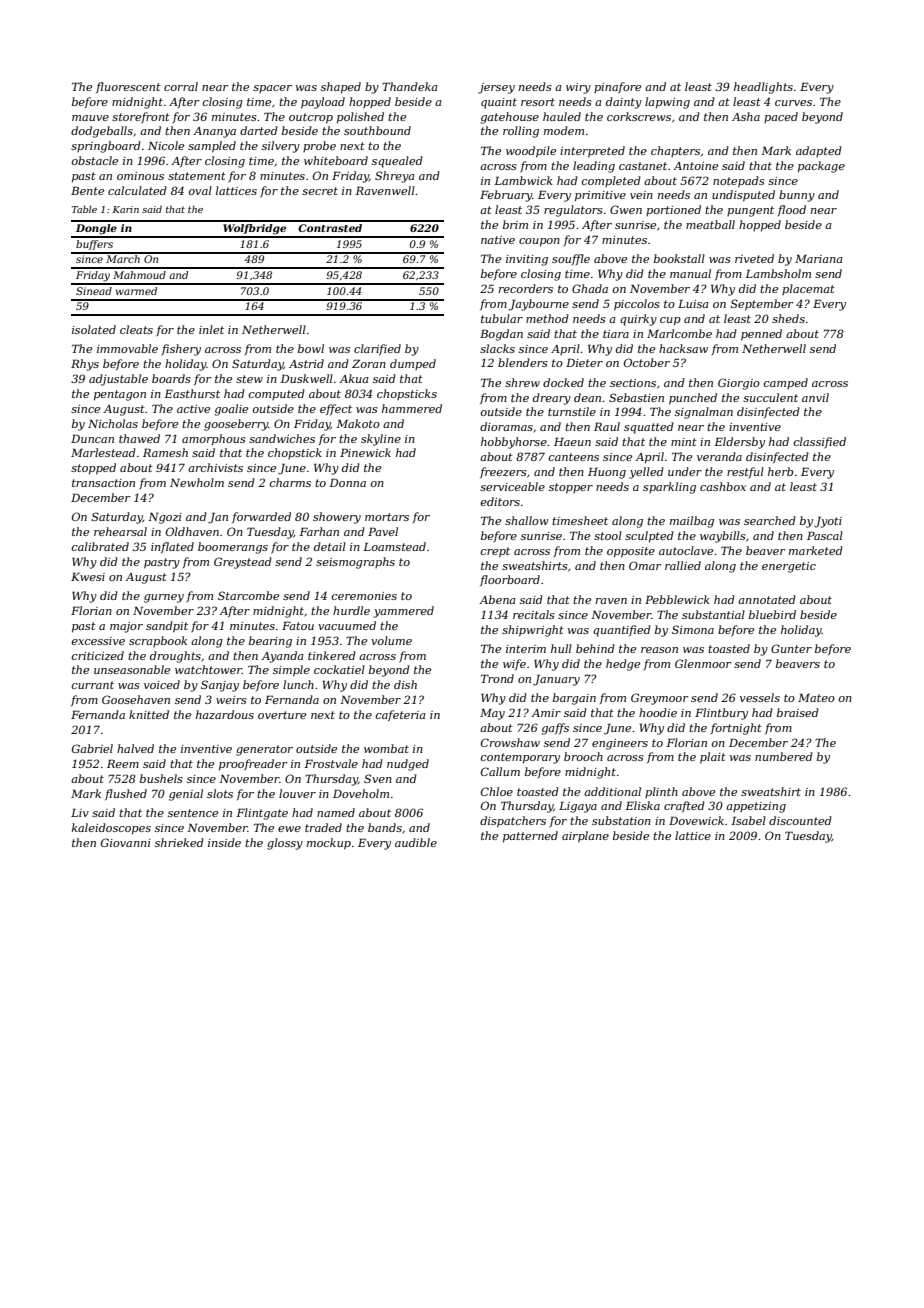  Describe the element at coordinates (140, 176) in the page. I see `ominous` at that location.
